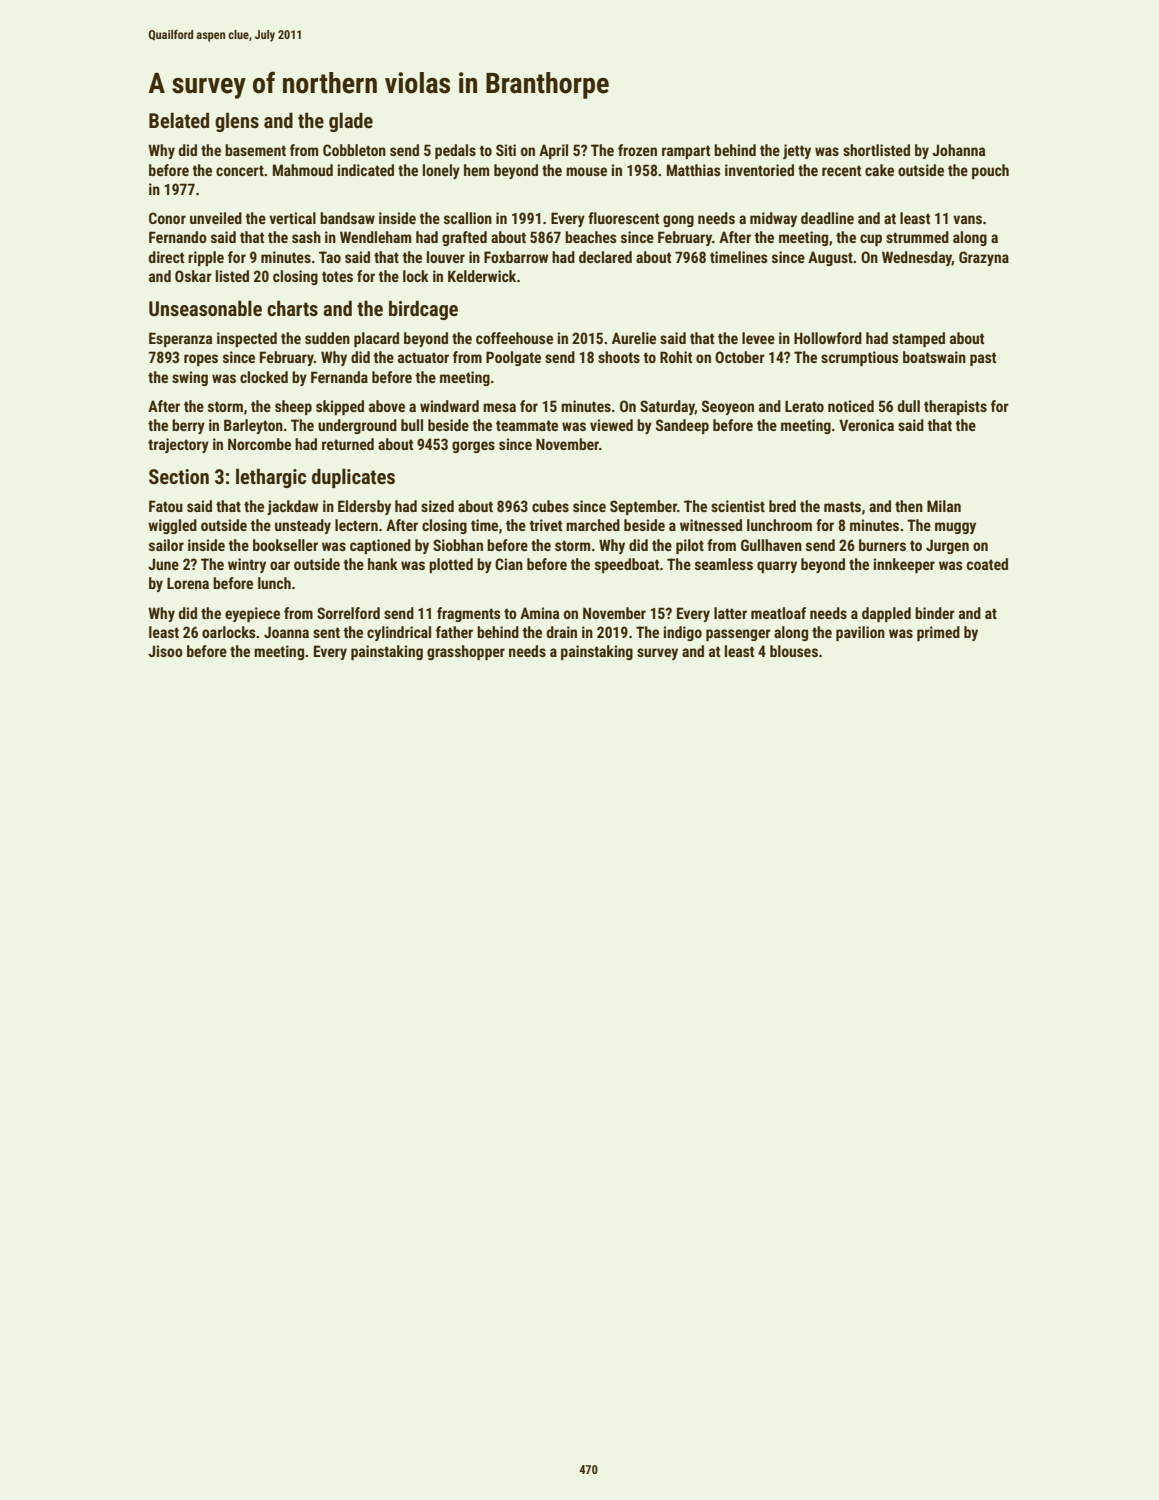 This page has width=1159, height=1500. Describe the element at coordinates (947, 546) in the page. I see `Jurgen` at that location.
